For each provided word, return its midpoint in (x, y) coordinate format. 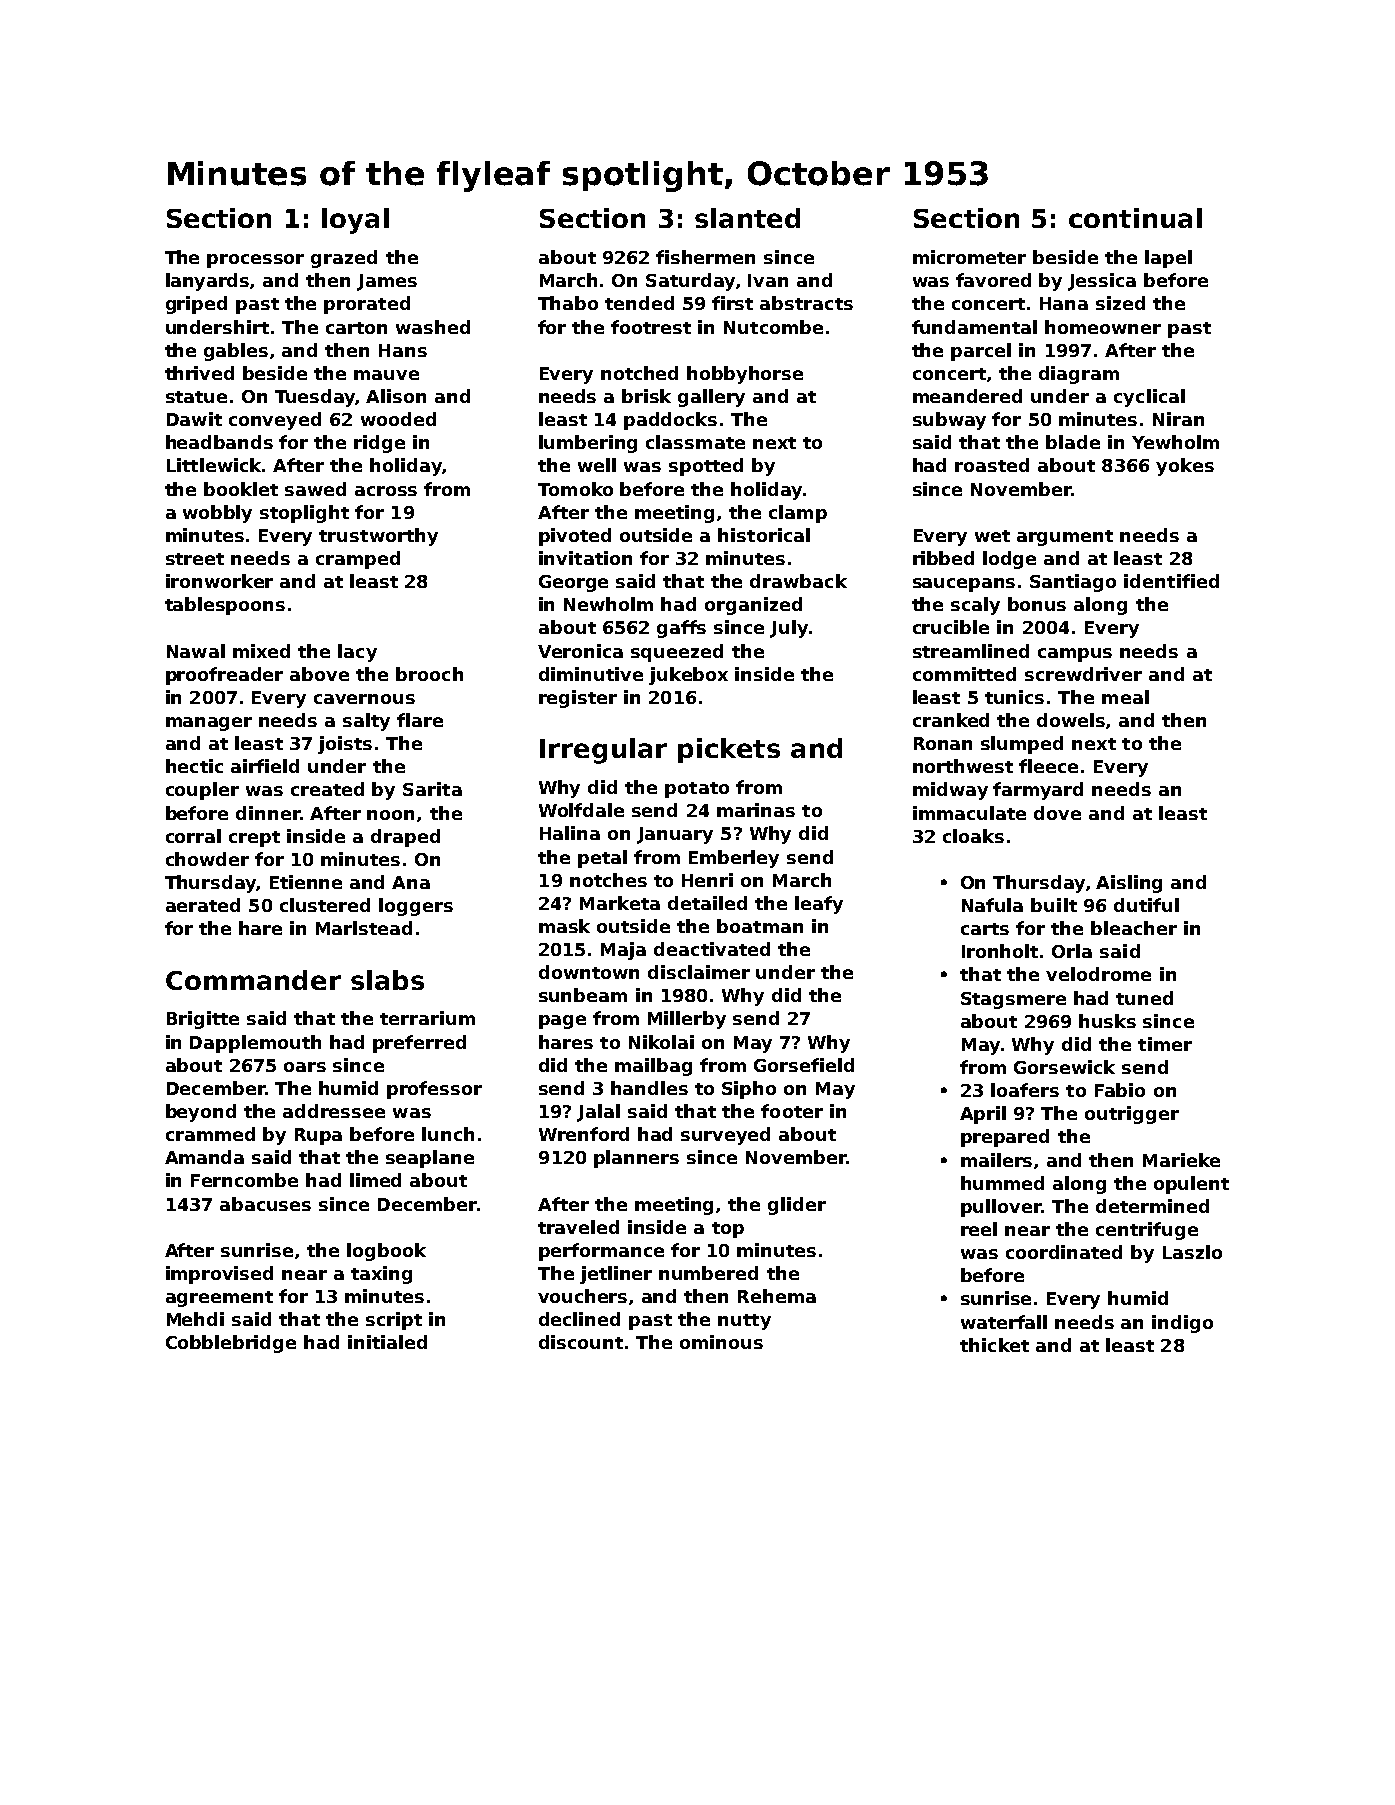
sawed (315, 489)
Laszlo (1192, 1252)
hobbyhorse (745, 375)
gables (236, 352)
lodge (1009, 560)
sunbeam (583, 995)
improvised (219, 1275)
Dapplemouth (255, 1044)
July (789, 629)
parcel (981, 352)
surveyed (725, 1136)
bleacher (1134, 928)
